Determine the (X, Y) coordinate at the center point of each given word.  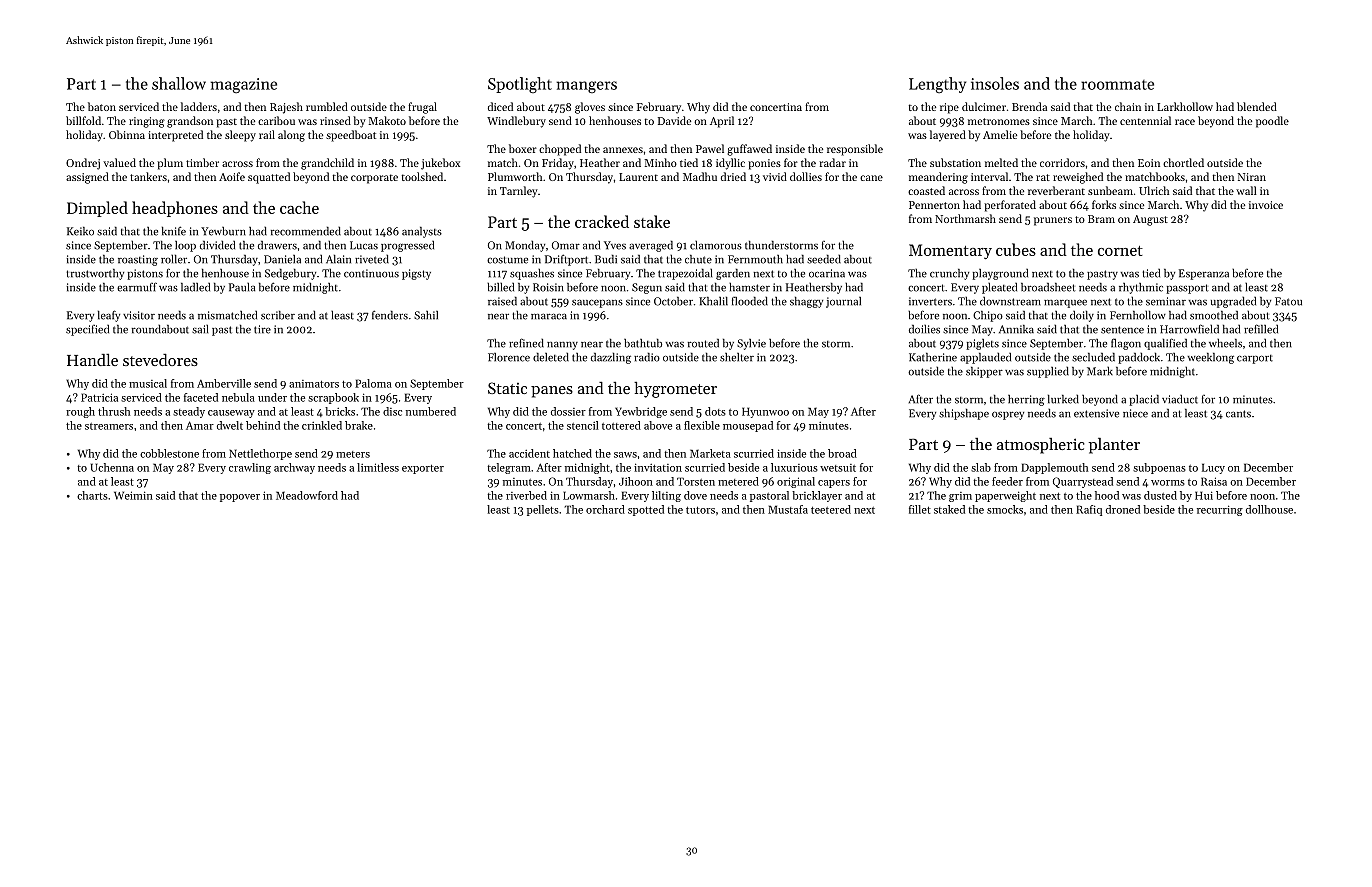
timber (202, 162)
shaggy (806, 302)
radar (832, 162)
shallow (179, 83)
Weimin (133, 495)
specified (87, 330)
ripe (949, 108)
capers (834, 484)
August (1150, 220)
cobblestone (169, 453)
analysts (422, 232)
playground (1000, 274)
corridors (1062, 162)
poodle (1272, 122)
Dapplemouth (1054, 468)
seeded (824, 259)
